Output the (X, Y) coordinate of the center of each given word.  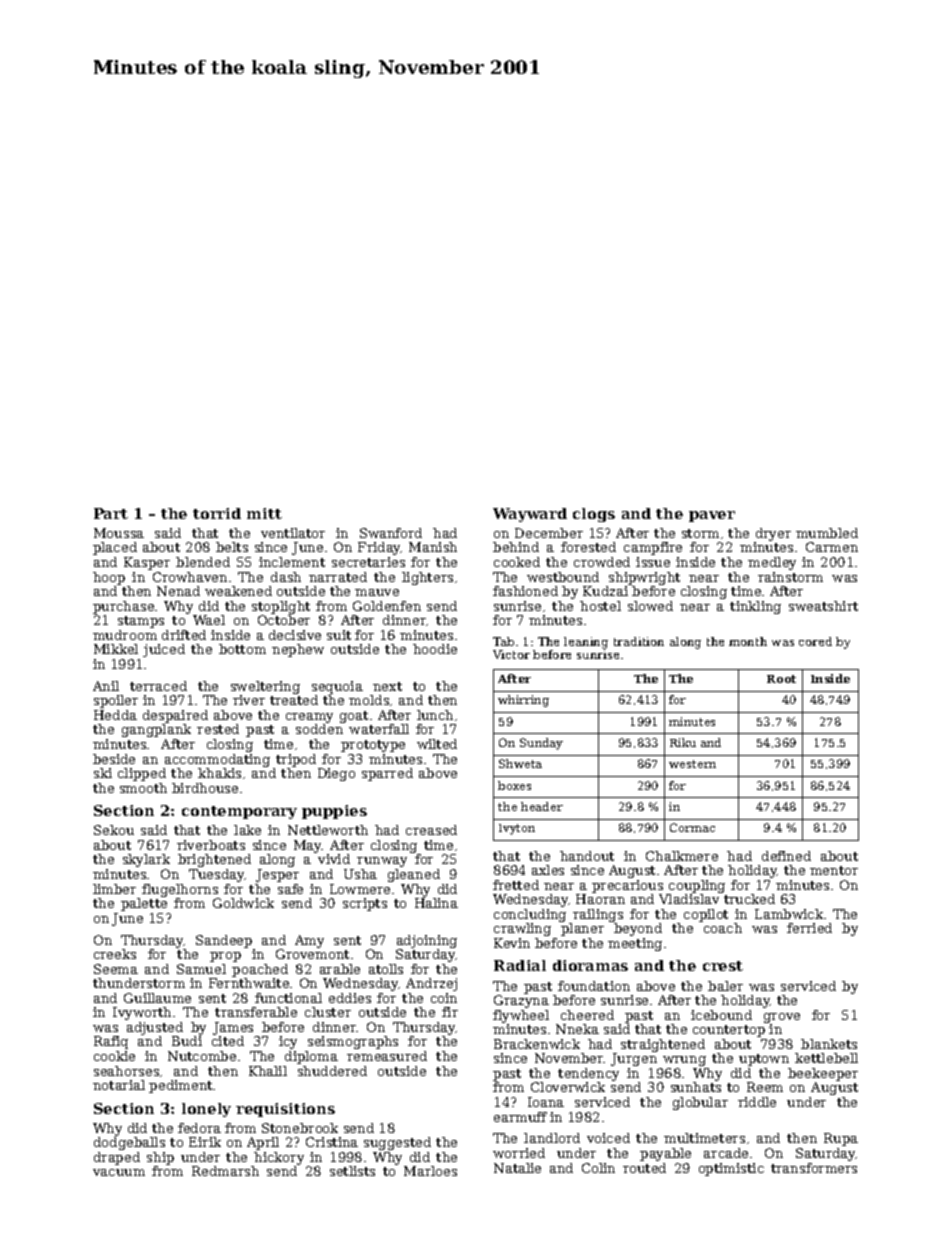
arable (340, 969)
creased (431, 830)
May (308, 846)
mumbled (827, 533)
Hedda (115, 715)
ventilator (293, 533)
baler (725, 986)
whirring (523, 701)
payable (665, 1154)
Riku (683, 742)
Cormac (692, 827)
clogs (594, 515)
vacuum (119, 1172)
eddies (350, 998)
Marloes (430, 1171)
